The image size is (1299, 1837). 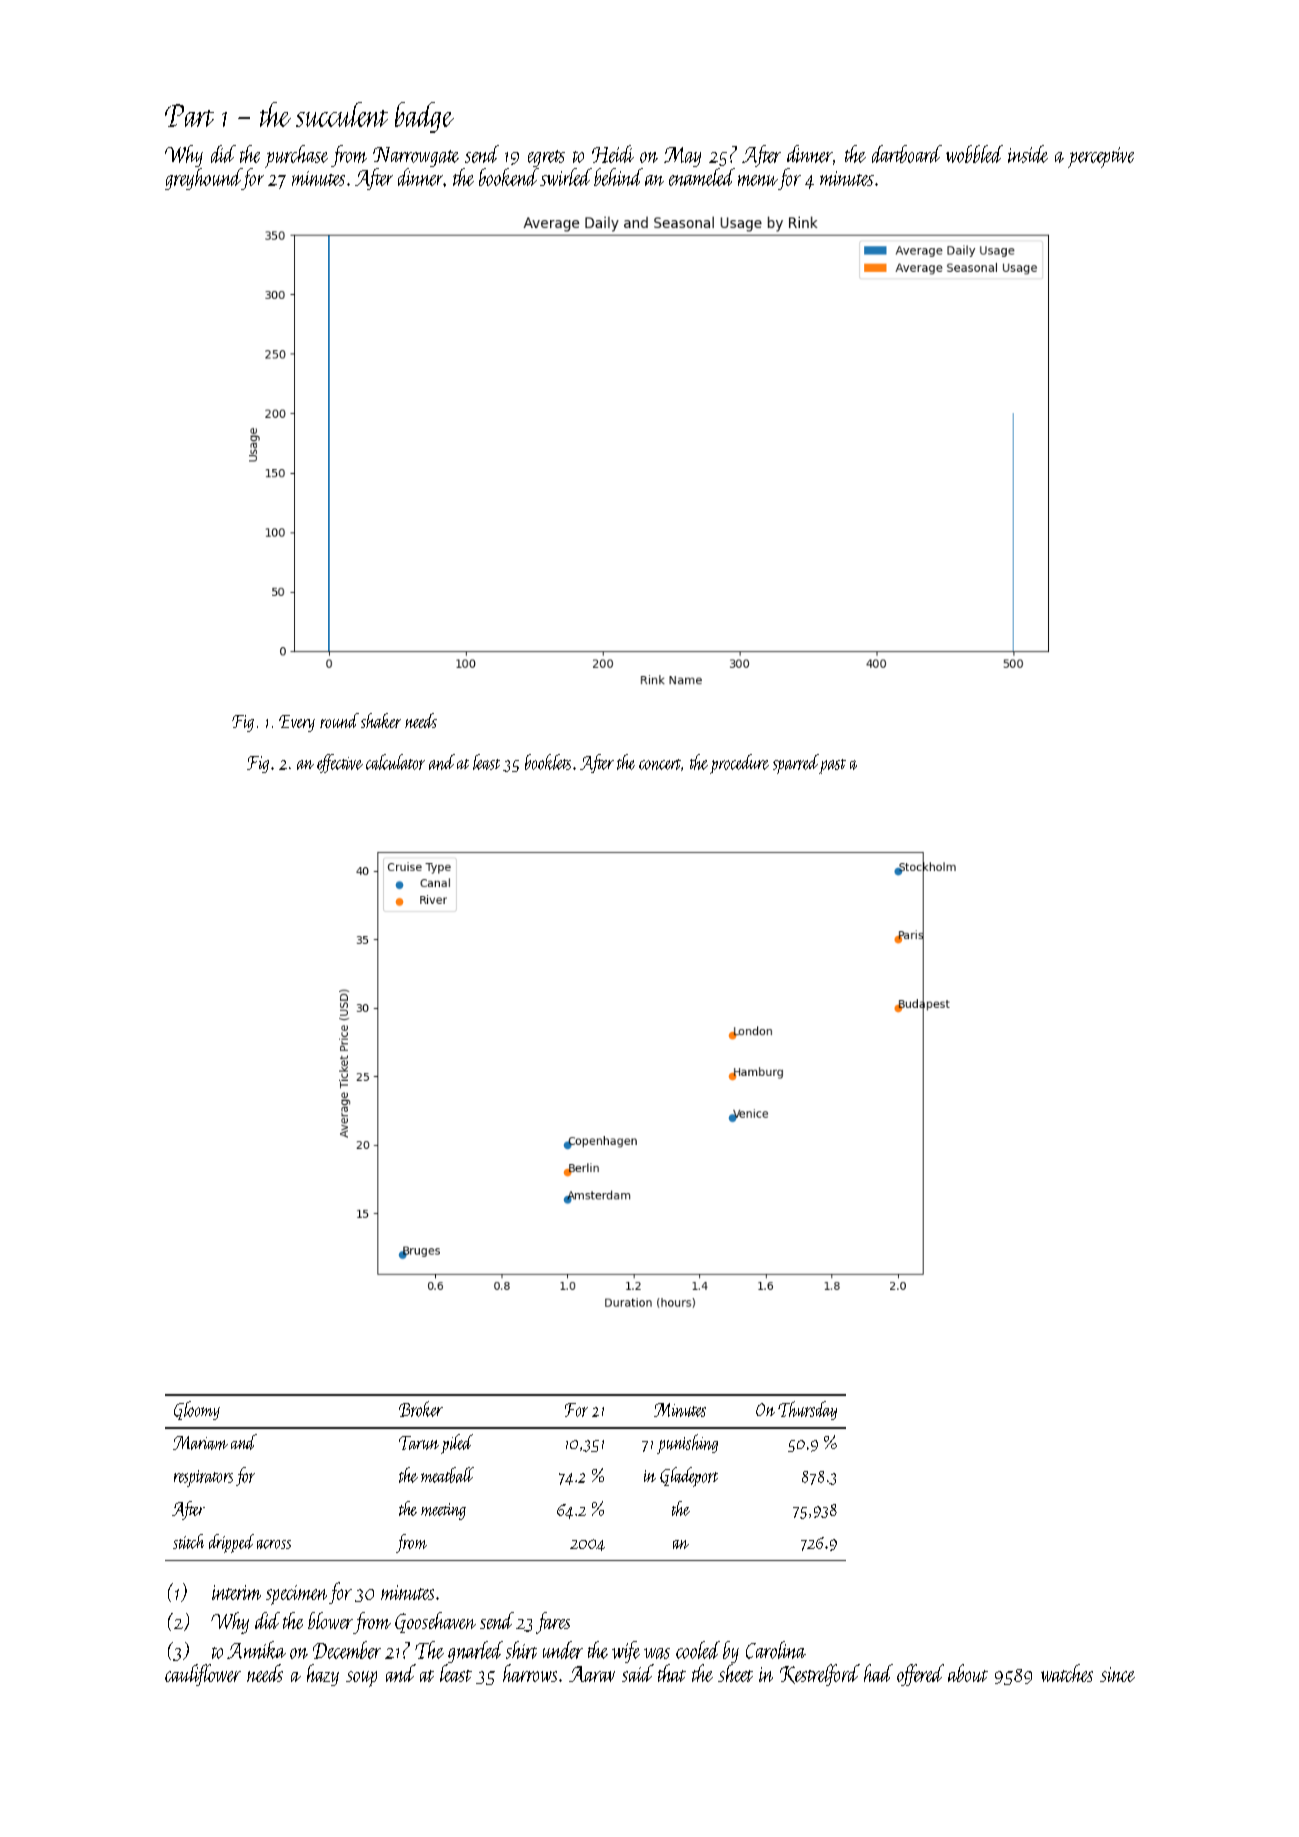 What do you see at coordinates (548, 762) in the document?
I see `booklets` at bounding box center [548, 762].
